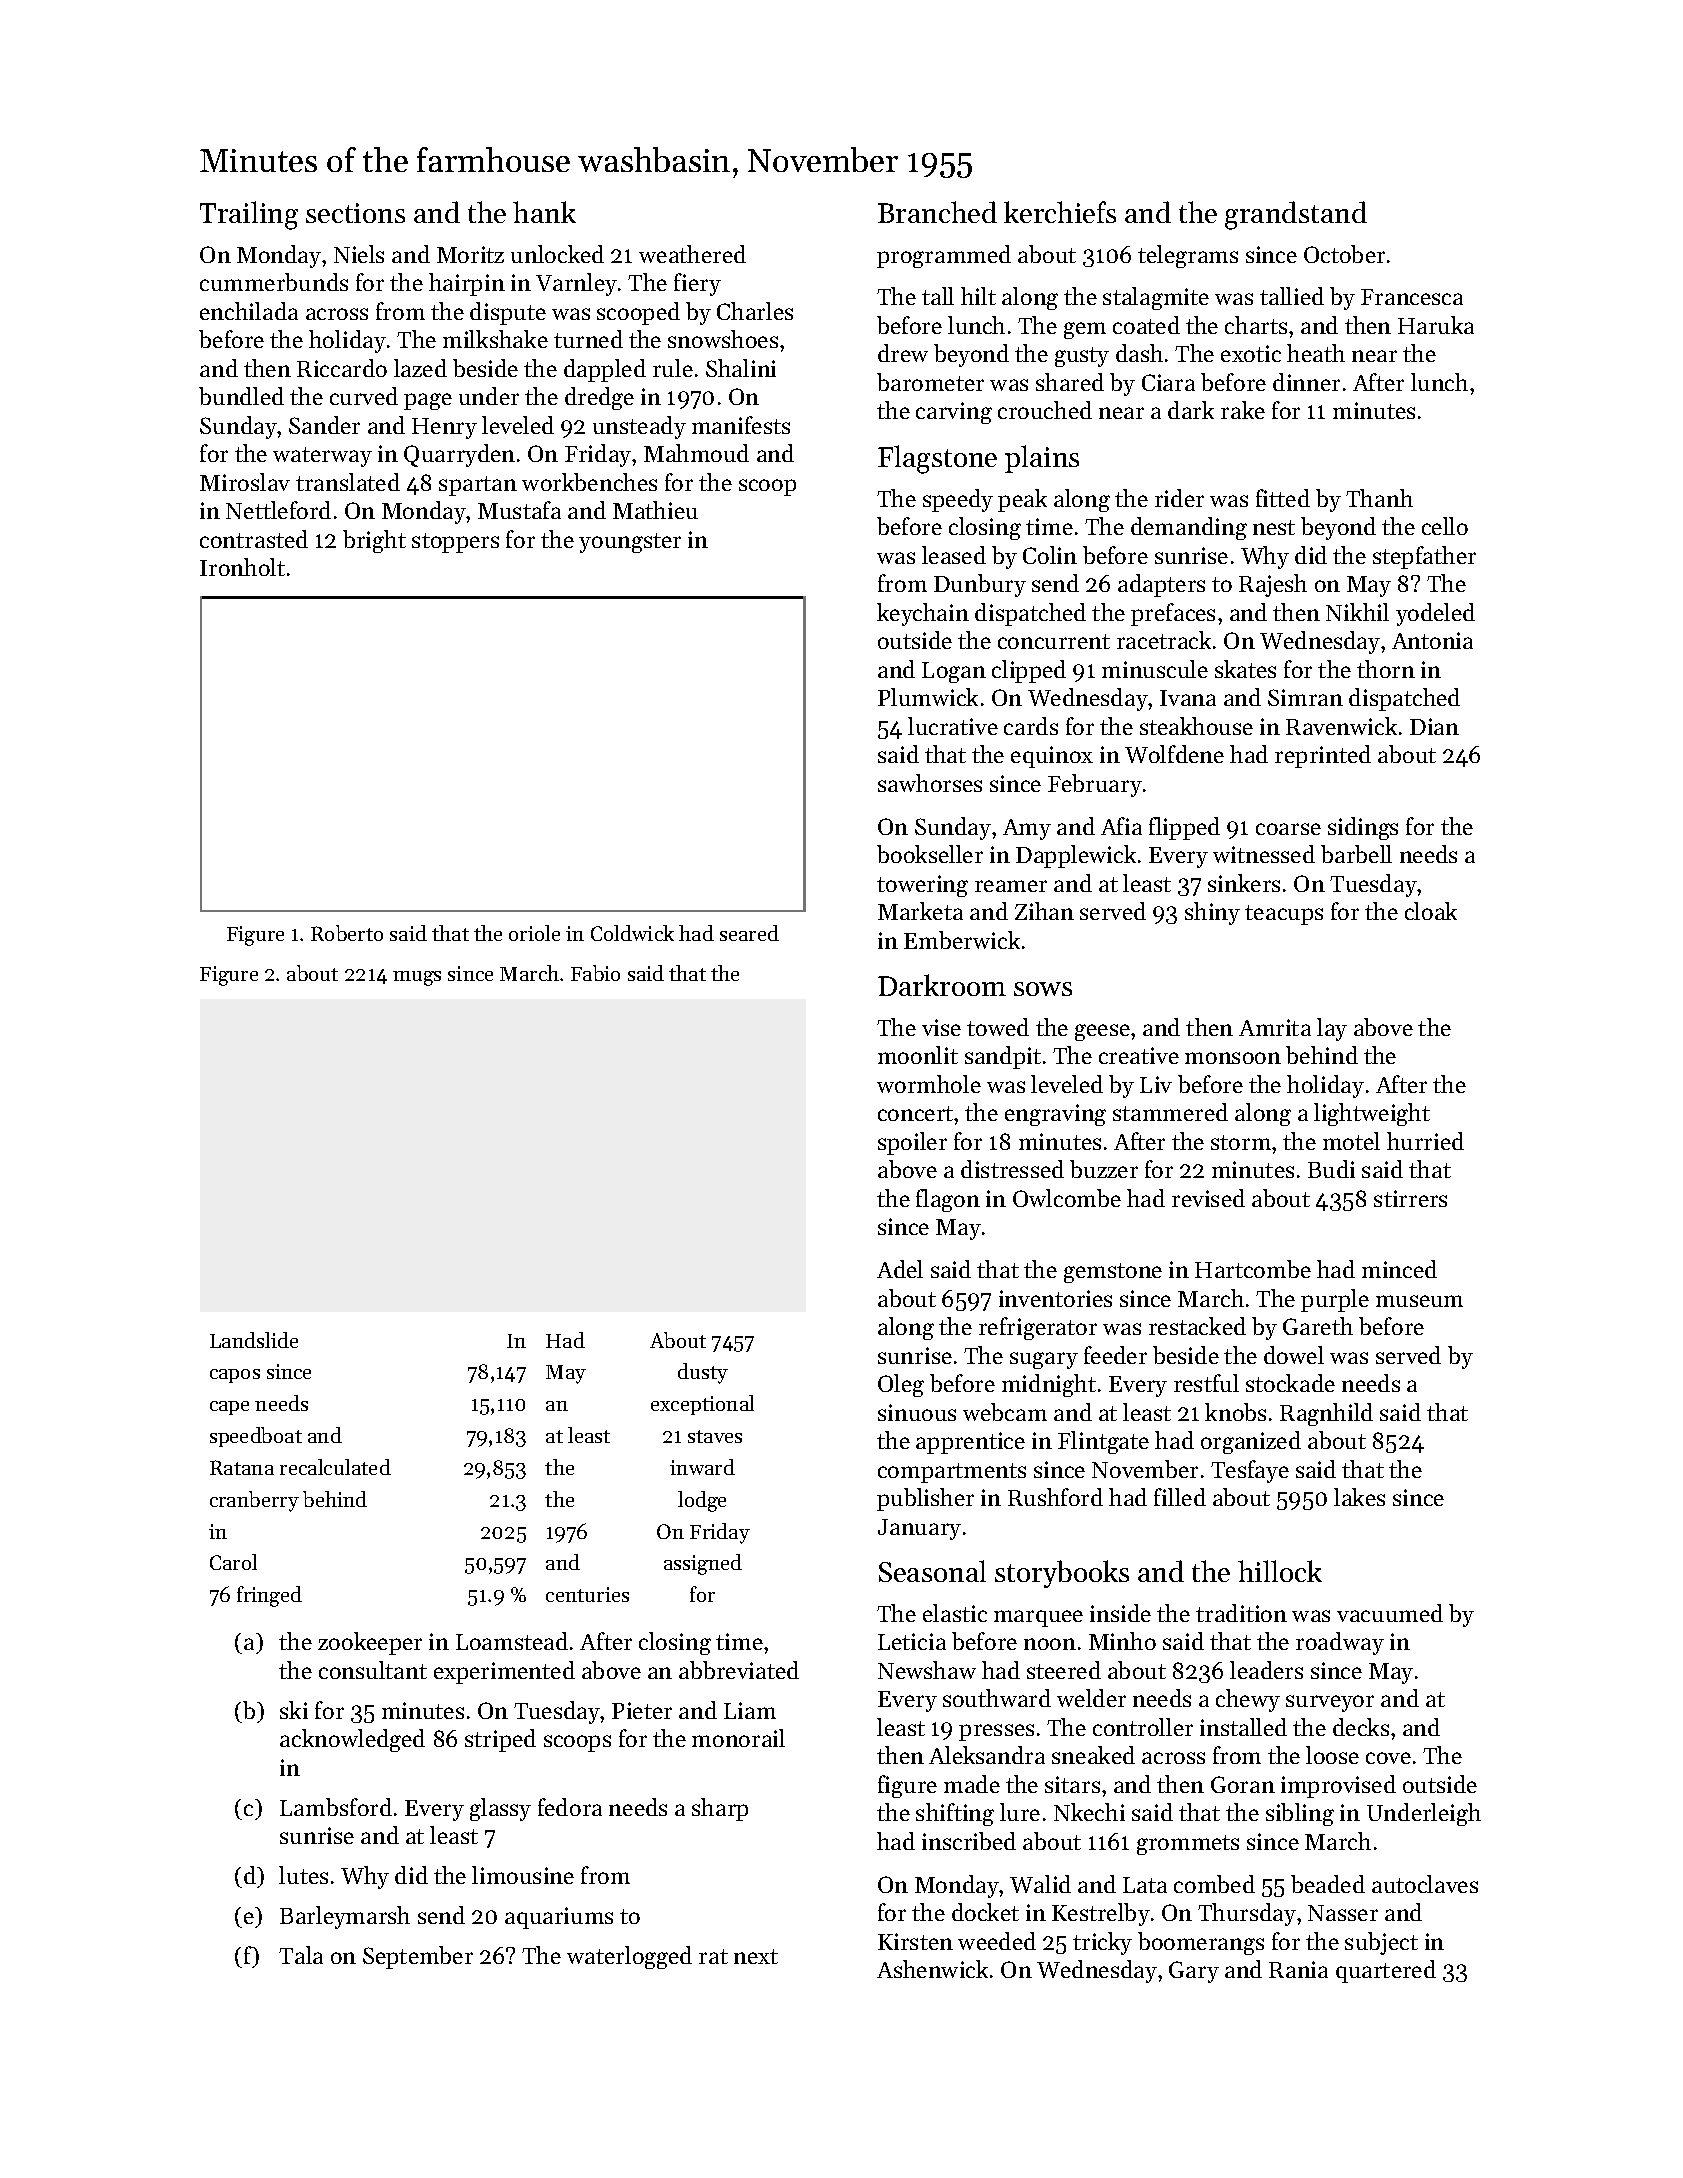  I want to click on Antonia, so click(1432, 640).
